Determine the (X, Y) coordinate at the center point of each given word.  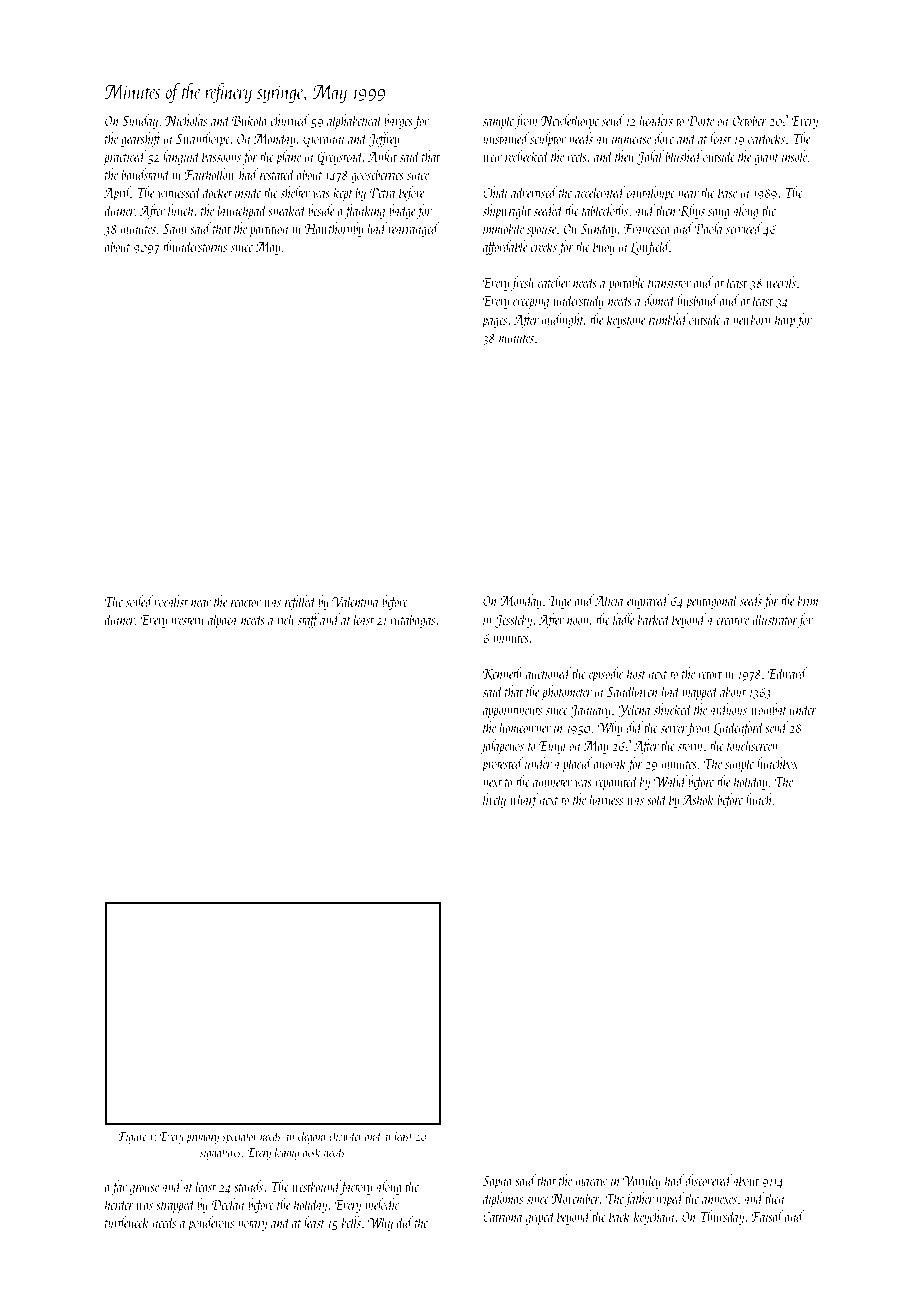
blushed (684, 156)
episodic (606, 674)
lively (494, 800)
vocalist (171, 601)
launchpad (243, 211)
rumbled (668, 319)
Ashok (697, 799)
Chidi (495, 192)
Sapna (497, 1182)
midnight (563, 320)
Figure (132, 1138)
